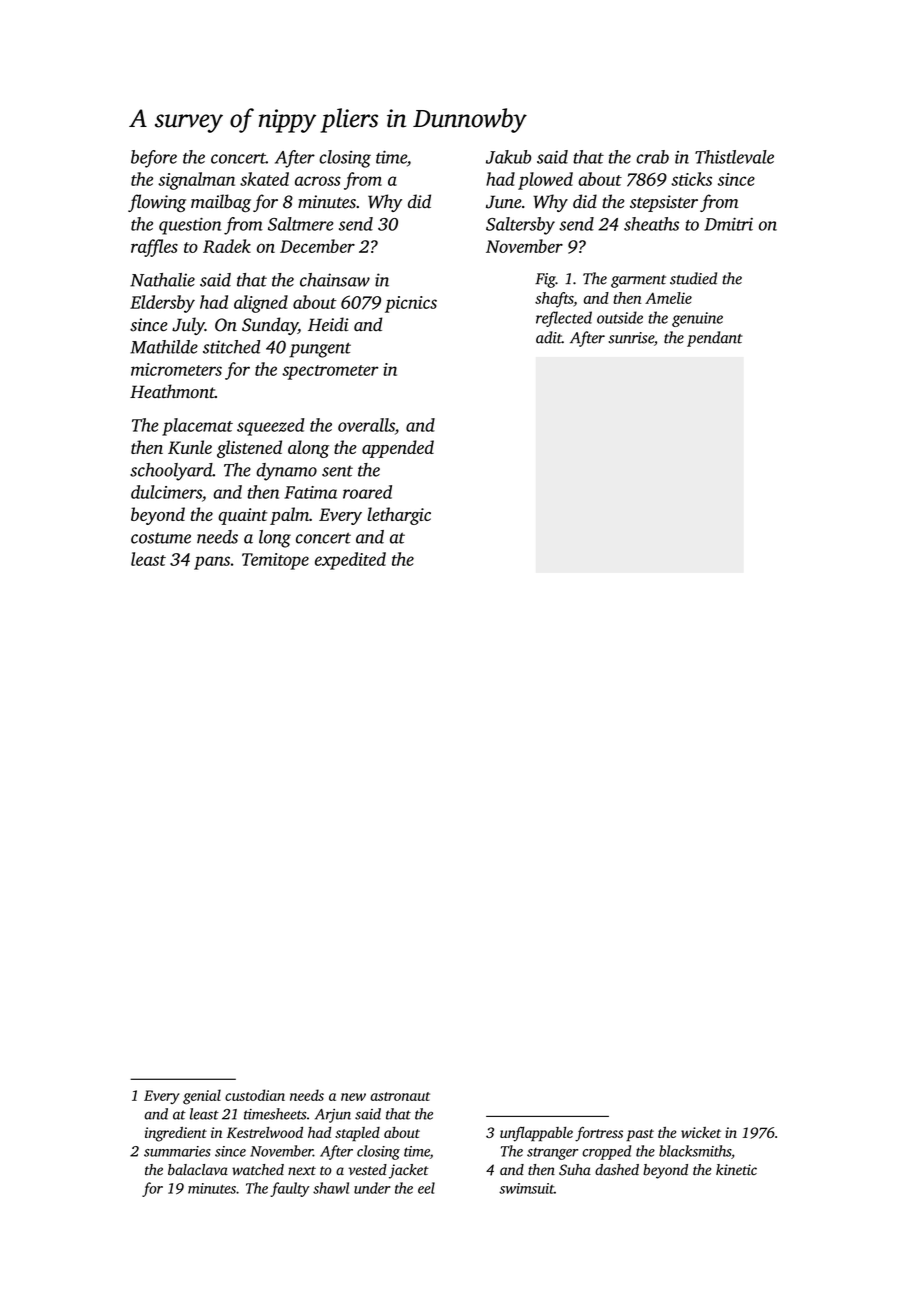 The height and width of the document is (1311, 924). I want to click on costume, so click(161, 538).
